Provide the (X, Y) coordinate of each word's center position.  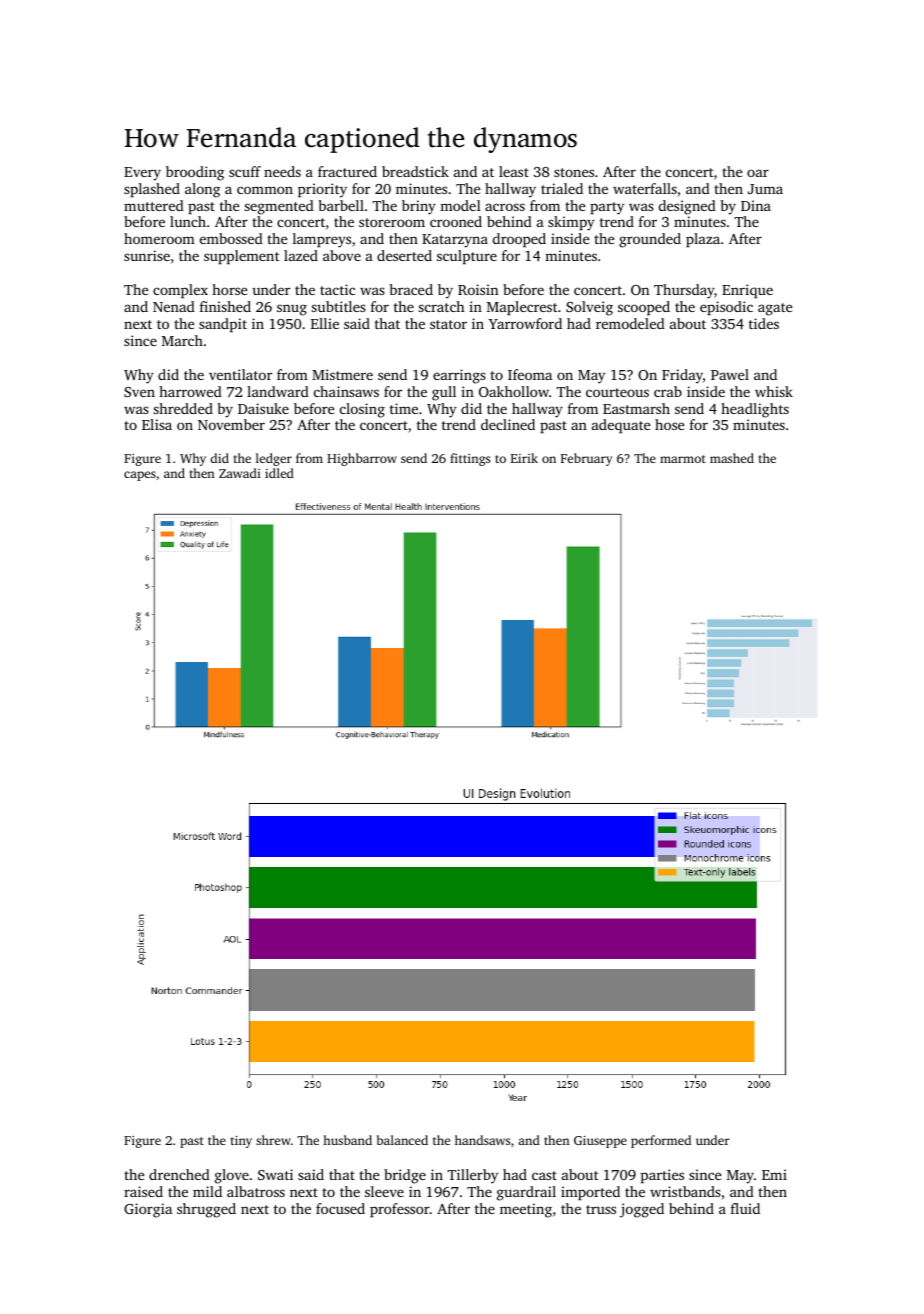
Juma (765, 189)
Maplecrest (522, 308)
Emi (774, 1174)
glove (232, 1176)
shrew (273, 1140)
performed (661, 1141)
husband (347, 1140)
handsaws (482, 1140)
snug (292, 310)
